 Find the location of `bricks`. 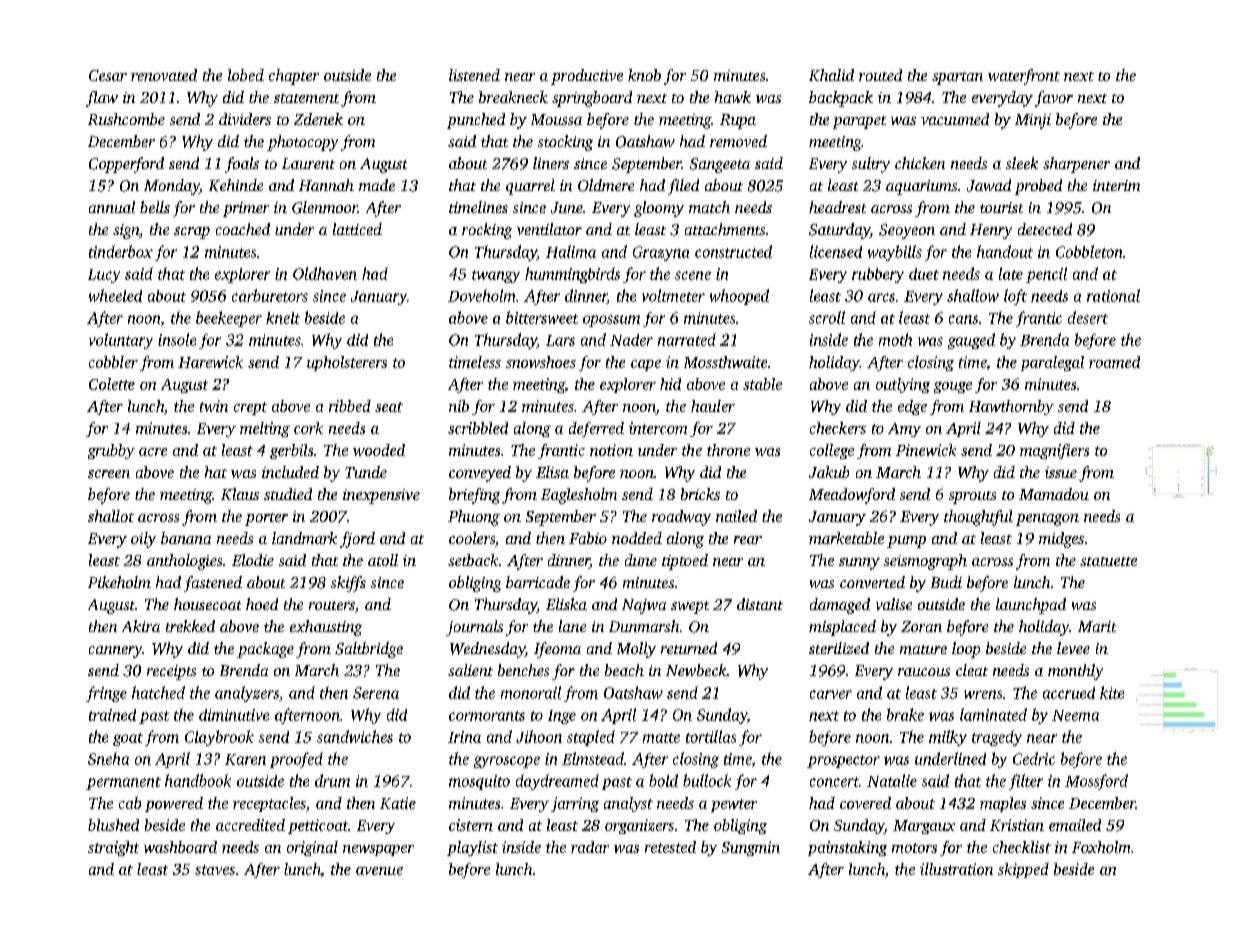

bricks is located at coordinates (700, 494).
